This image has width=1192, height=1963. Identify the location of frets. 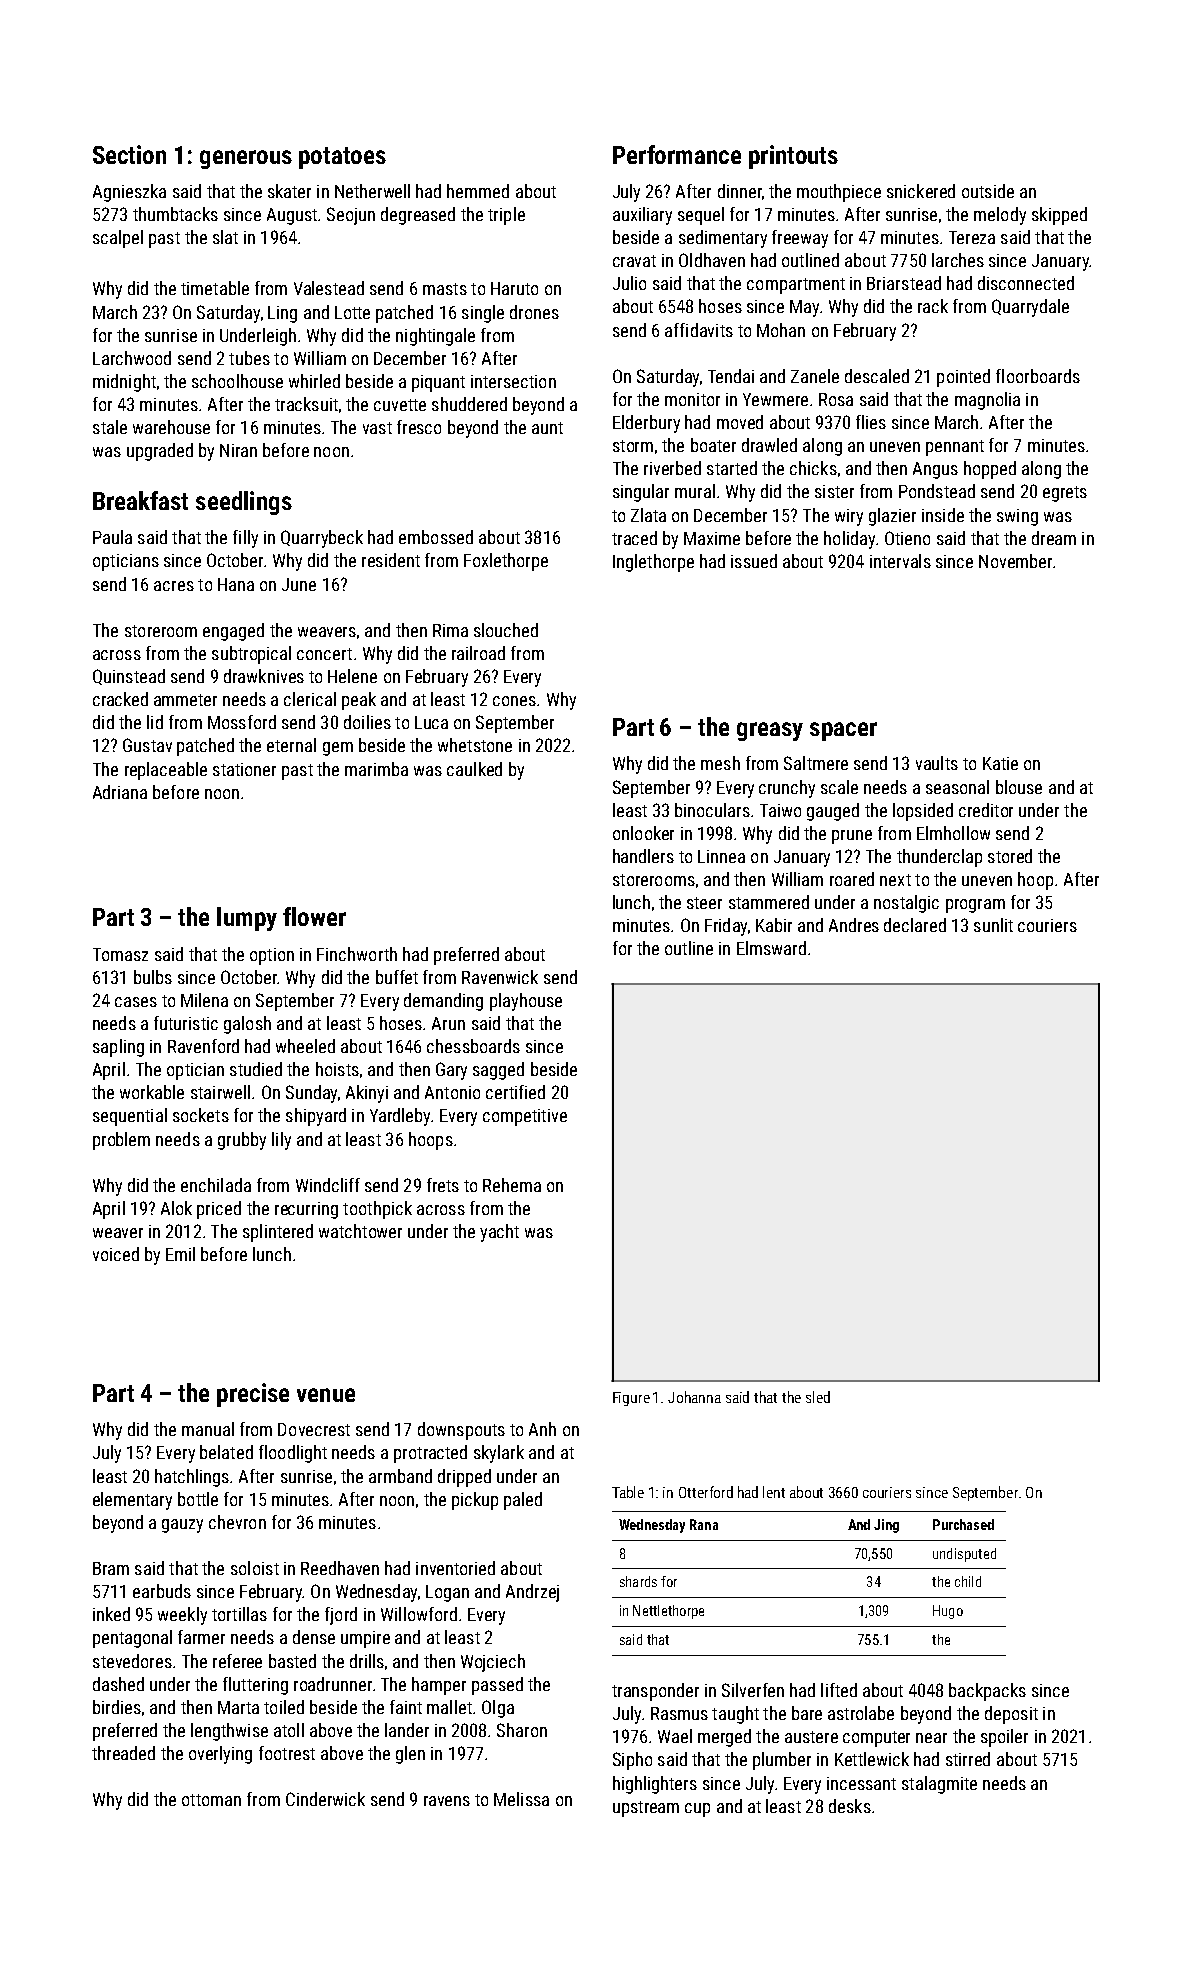
(443, 1185).
